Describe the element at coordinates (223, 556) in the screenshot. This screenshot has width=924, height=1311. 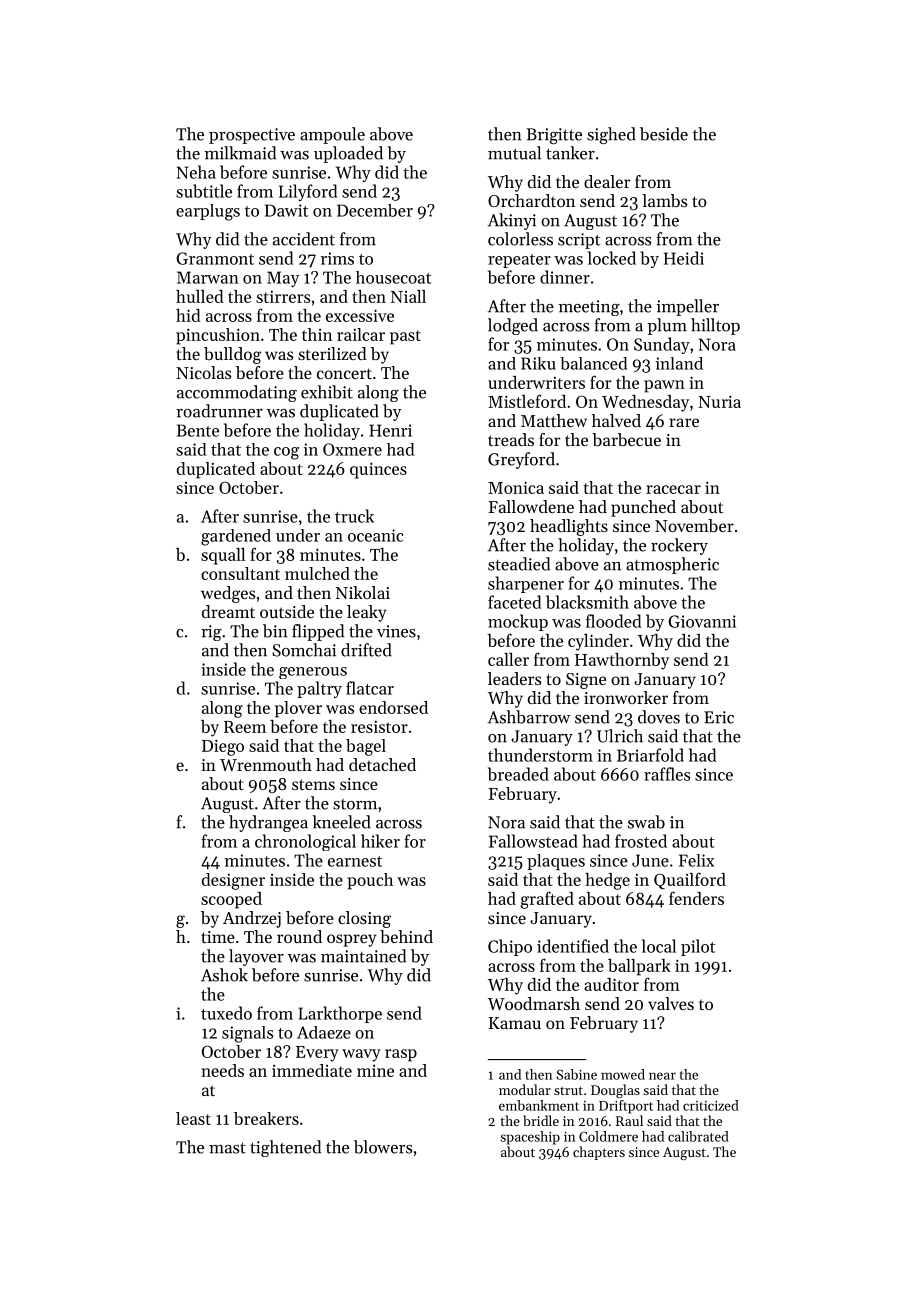
I see `squall` at that location.
